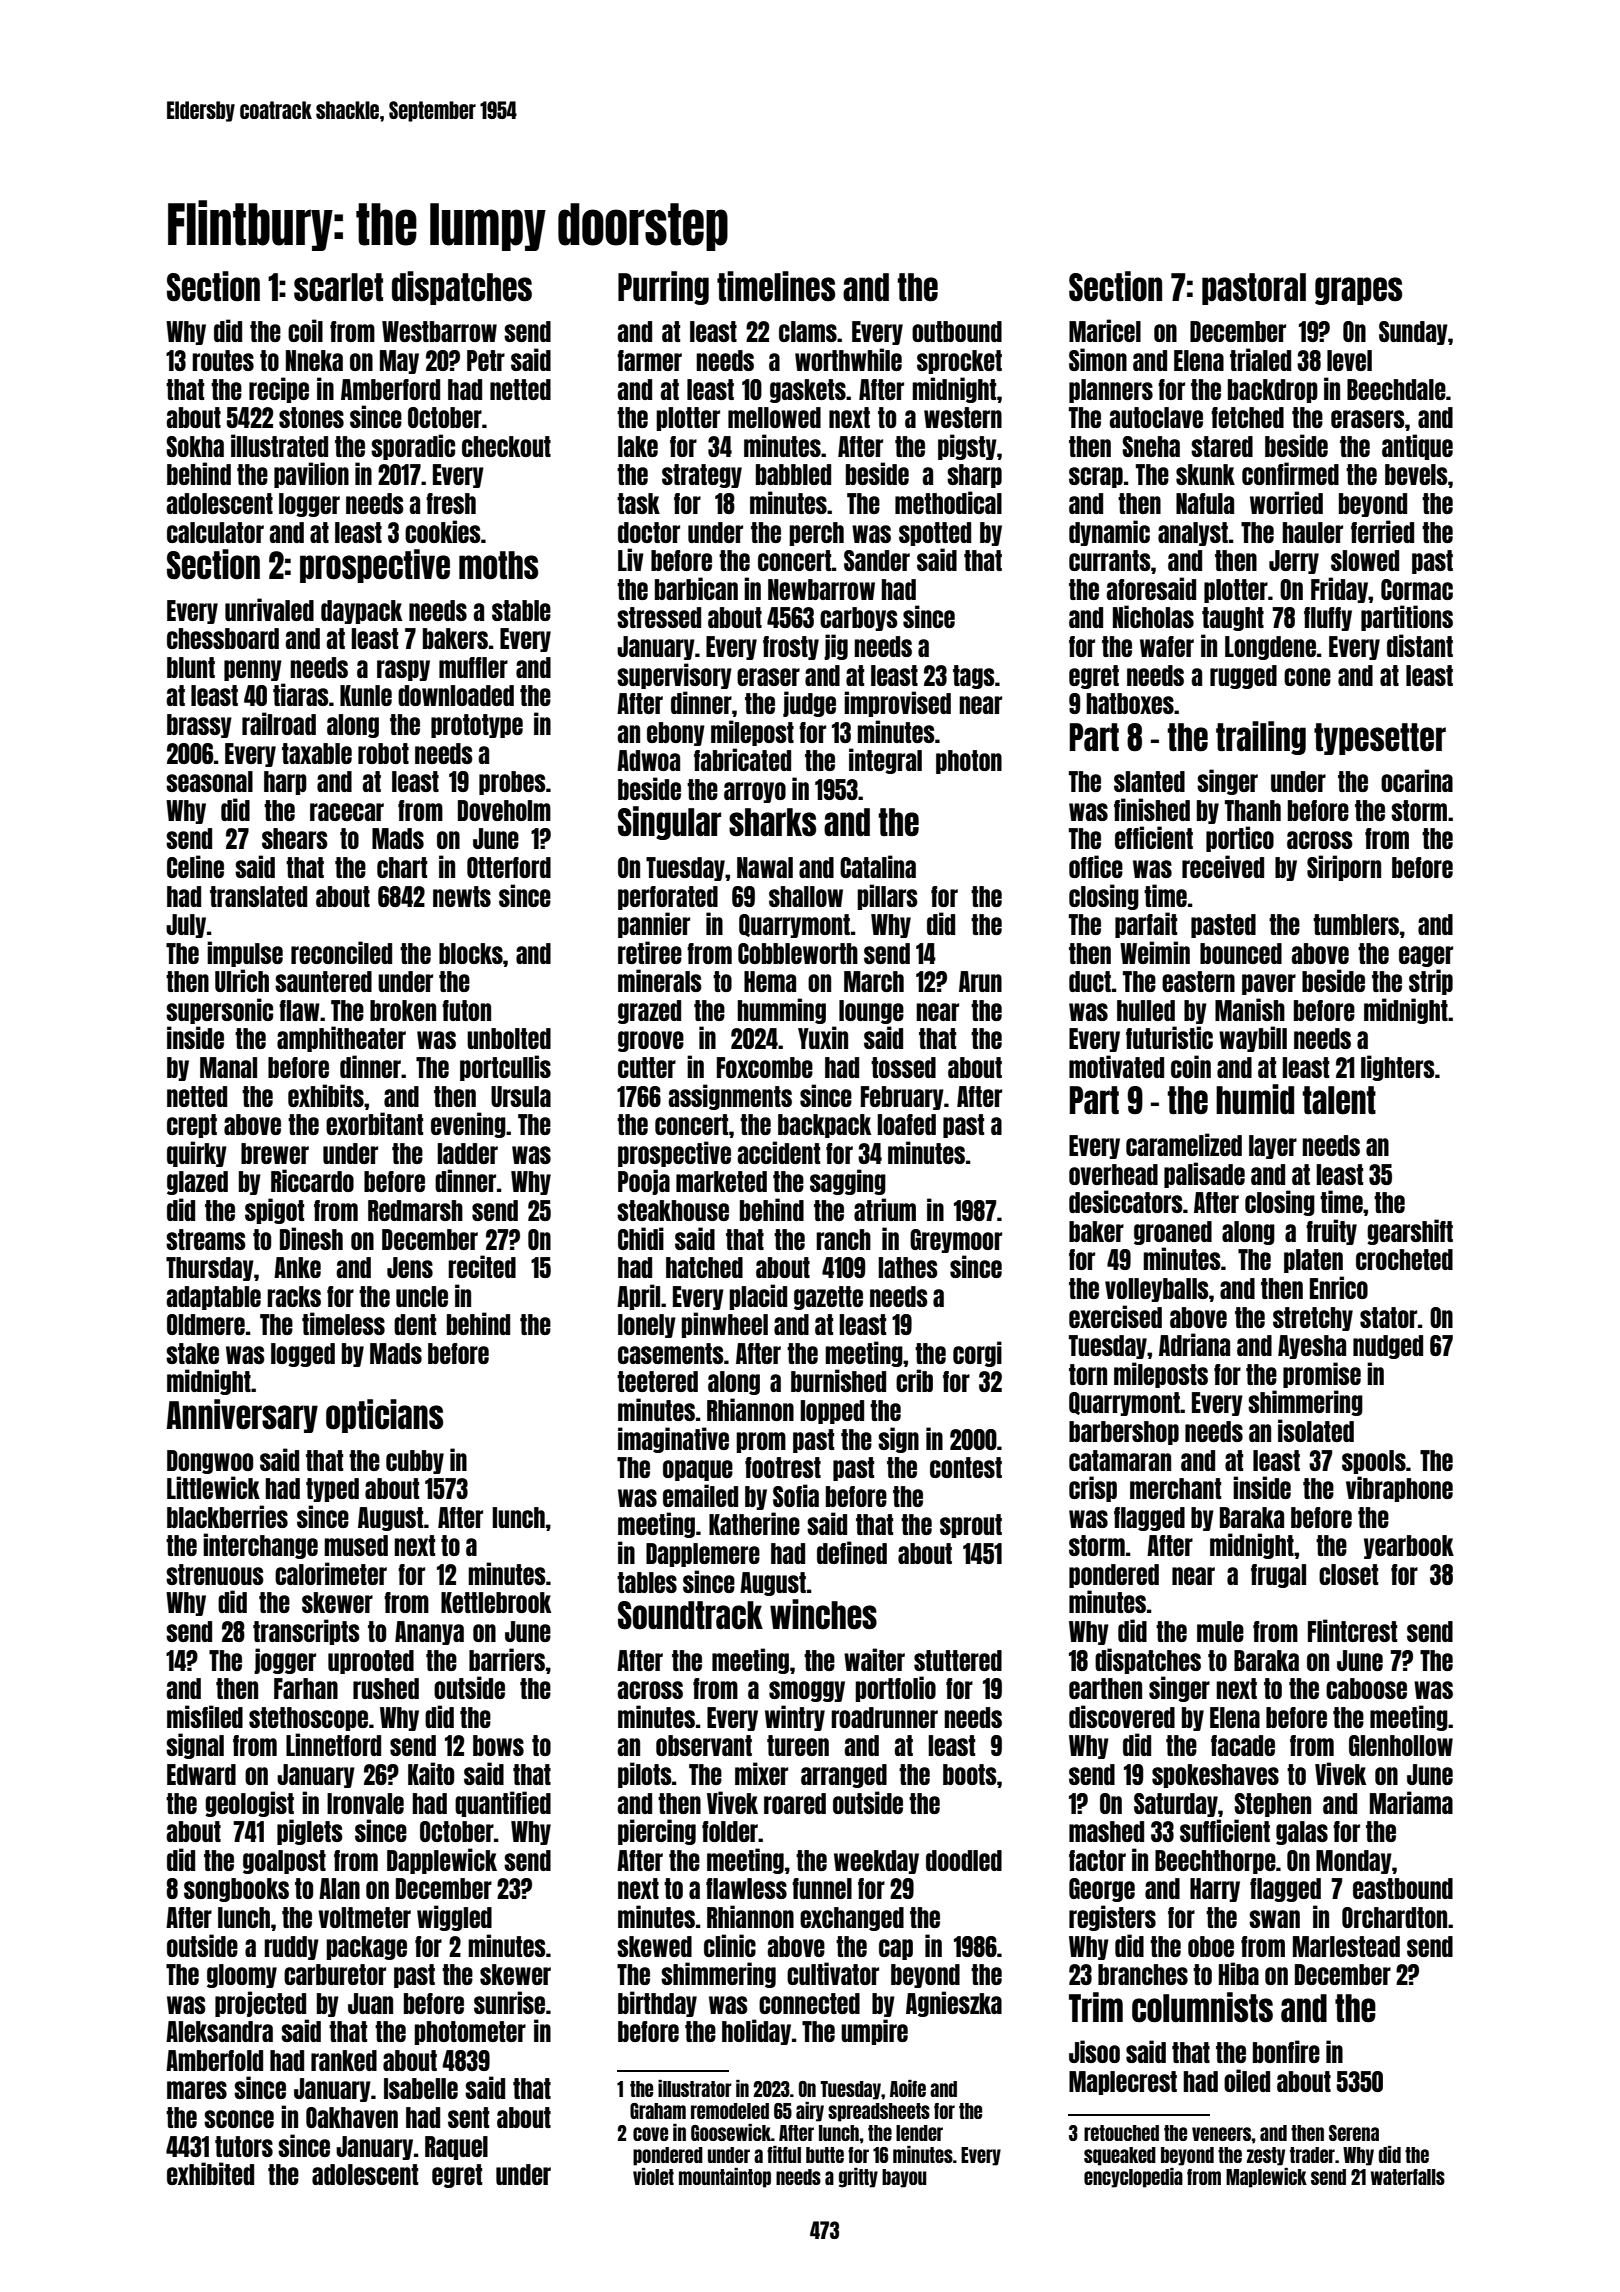 The height and width of the image is (2292, 1620). I want to click on backpack, so click(824, 1126).
